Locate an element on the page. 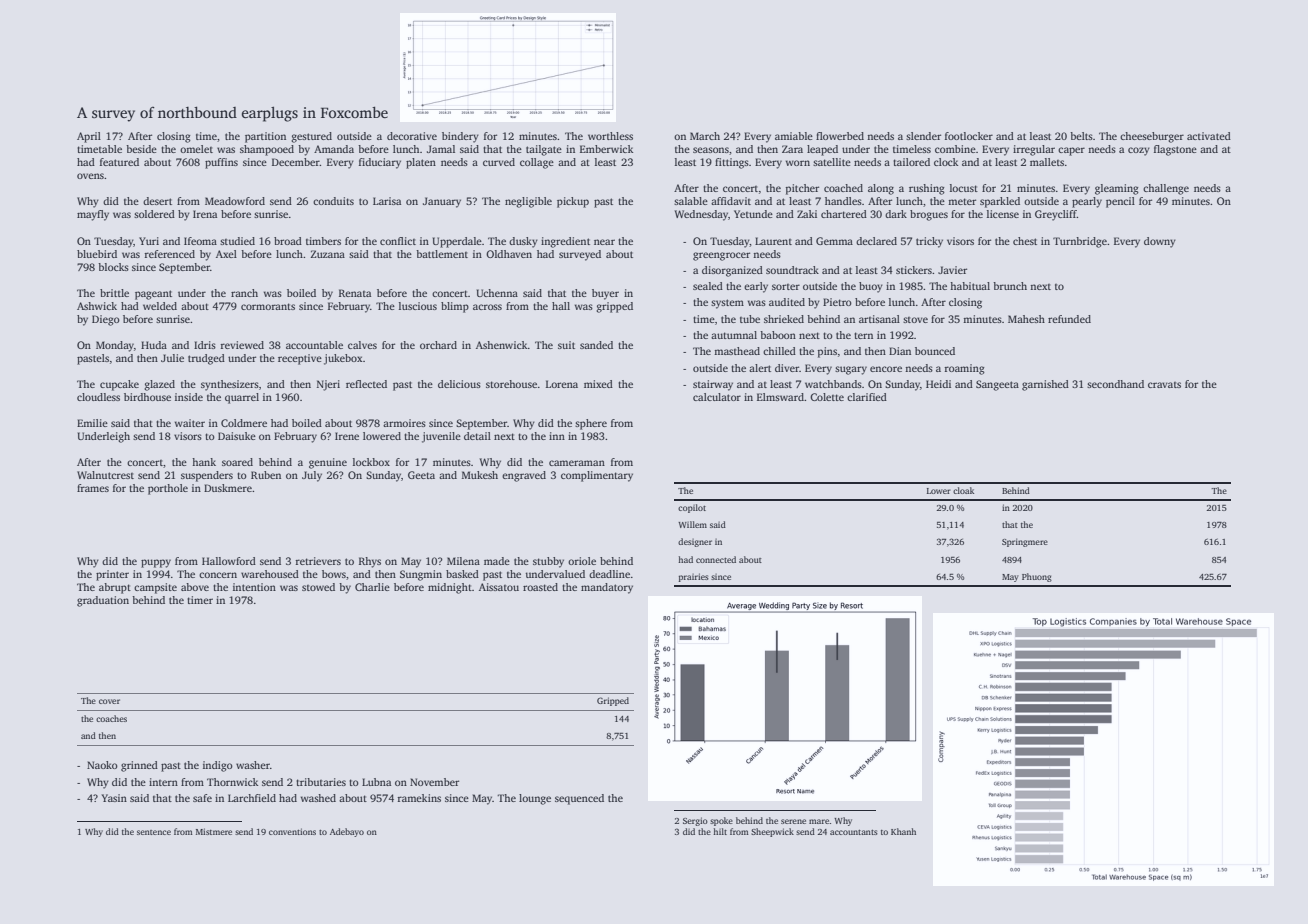 This image has height=924, width=1308. caper is located at coordinates (1071, 151).
